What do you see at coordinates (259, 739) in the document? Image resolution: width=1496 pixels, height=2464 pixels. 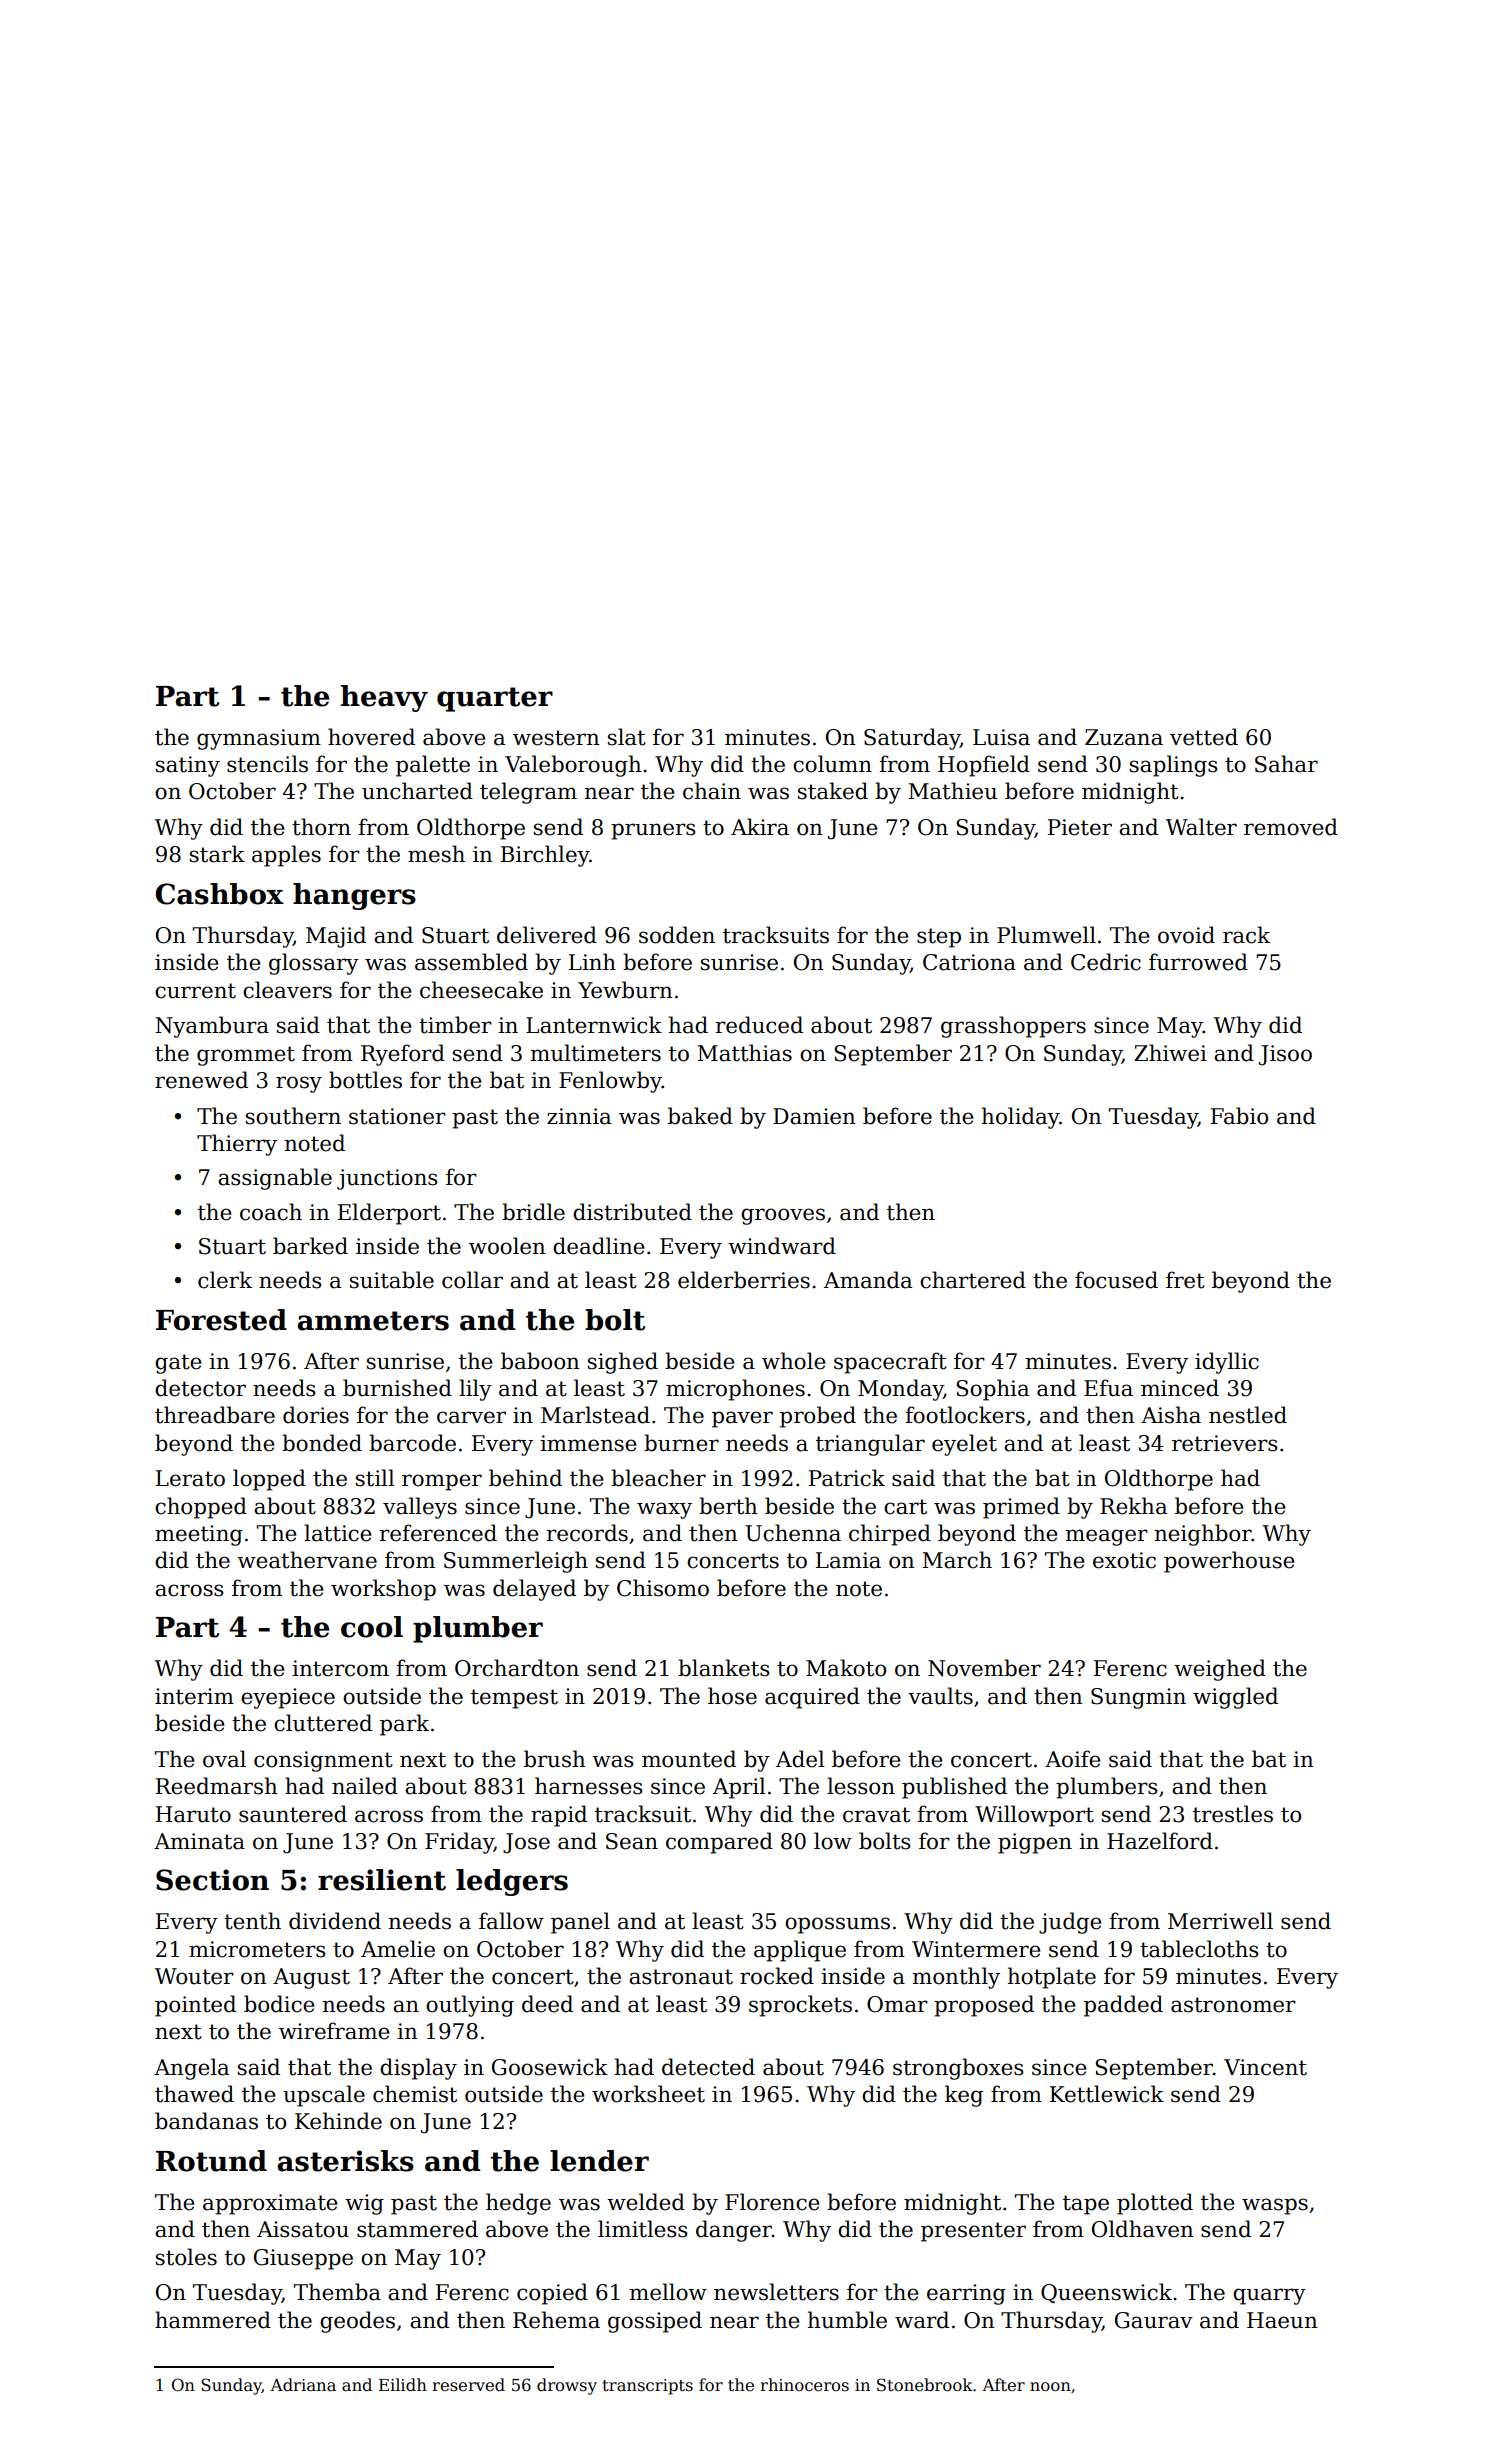 I see `gymnasium` at bounding box center [259, 739].
